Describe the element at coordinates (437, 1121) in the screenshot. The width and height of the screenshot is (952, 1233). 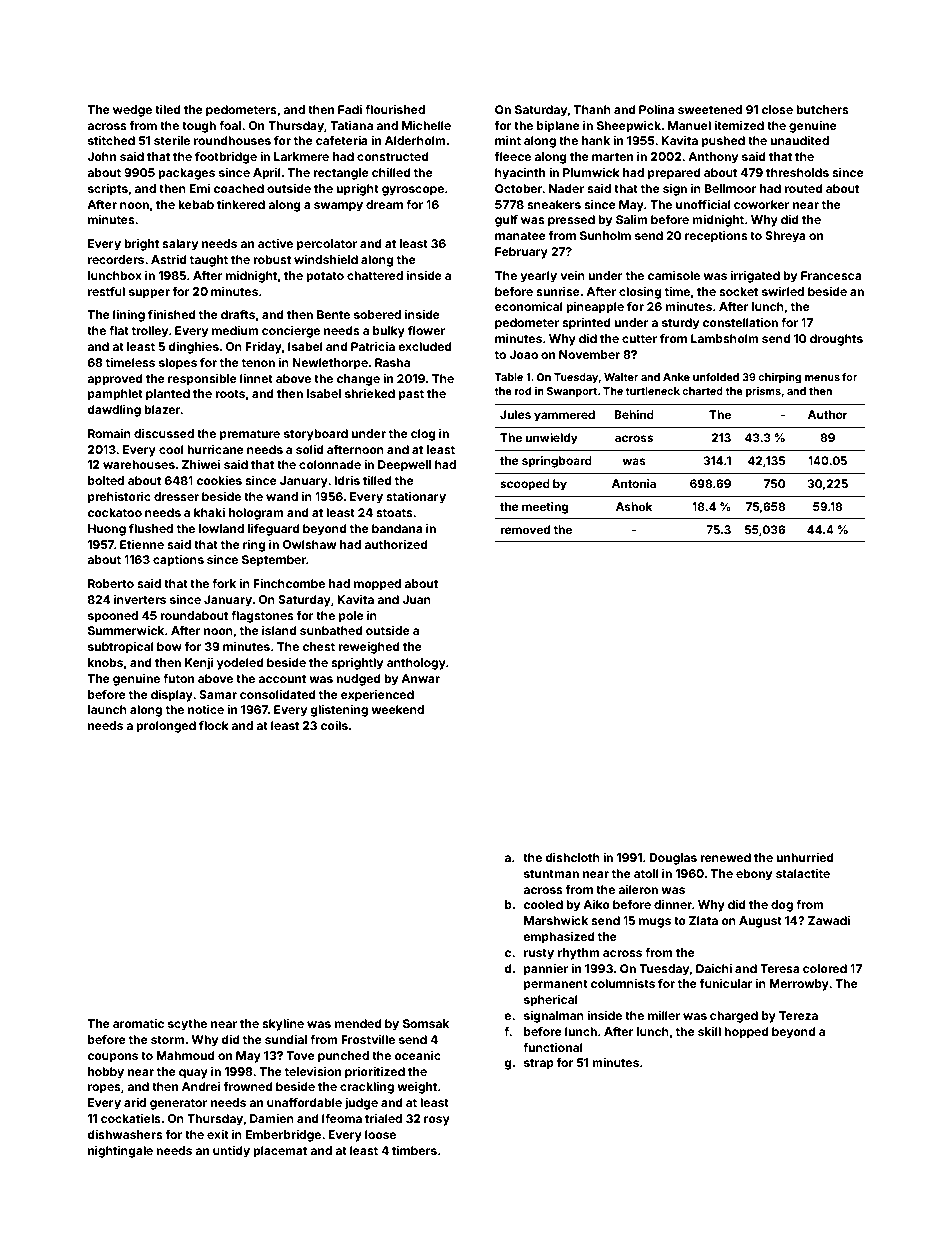
I see `rosy` at that location.
